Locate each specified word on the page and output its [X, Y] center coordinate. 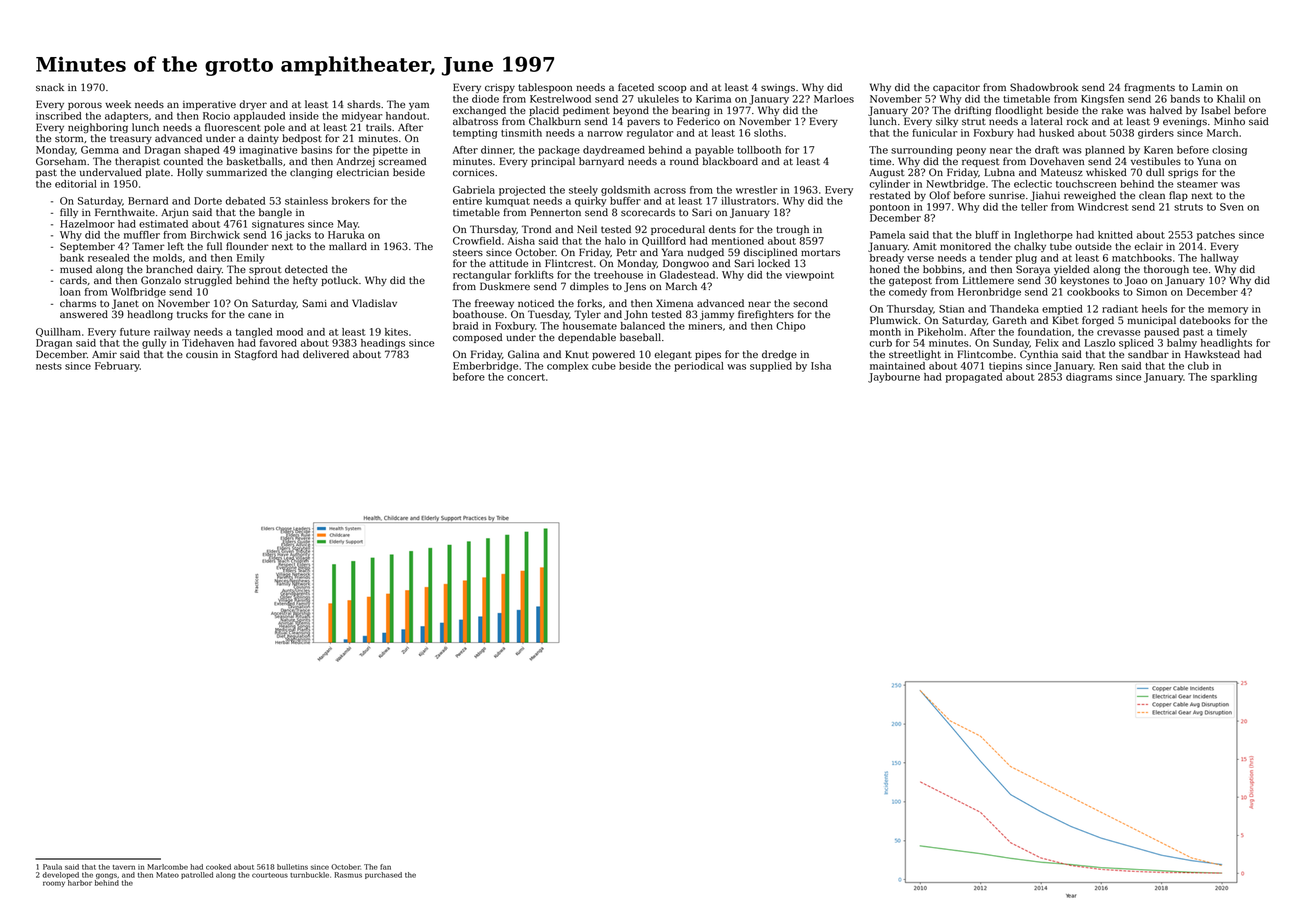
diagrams [1089, 378]
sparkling [1234, 378]
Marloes [834, 99]
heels [1154, 309]
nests [49, 366]
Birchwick [215, 235]
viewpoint [809, 276]
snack [50, 87]
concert [526, 377]
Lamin [1207, 87]
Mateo [167, 875]
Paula [52, 867]
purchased [383, 875]
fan [385, 867]
